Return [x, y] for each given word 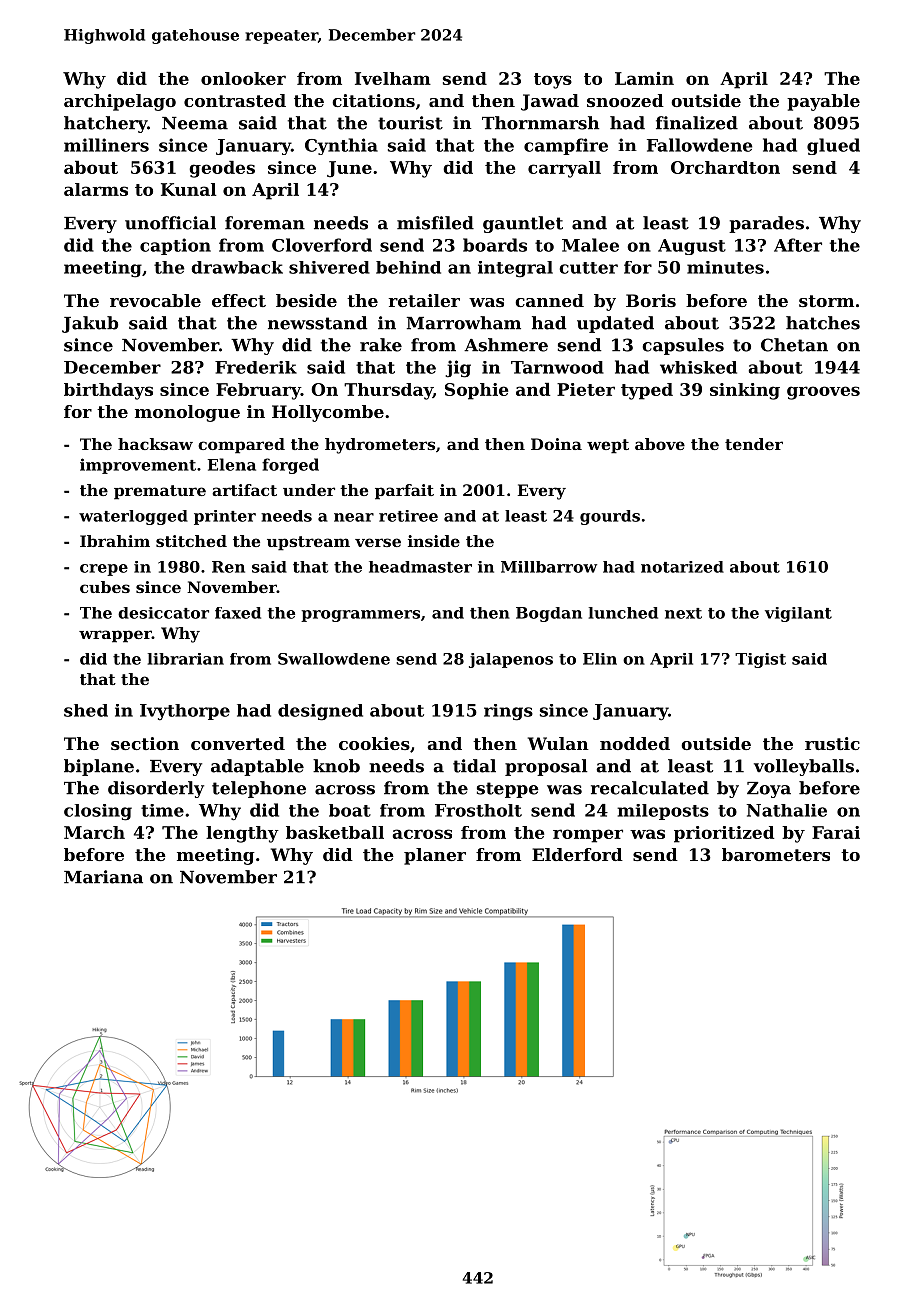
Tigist [760, 660]
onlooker [243, 78]
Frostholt [478, 810]
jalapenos [511, 660]
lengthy [242, 834]
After [798, 245]
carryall [564, 169]
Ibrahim [115, 541]
